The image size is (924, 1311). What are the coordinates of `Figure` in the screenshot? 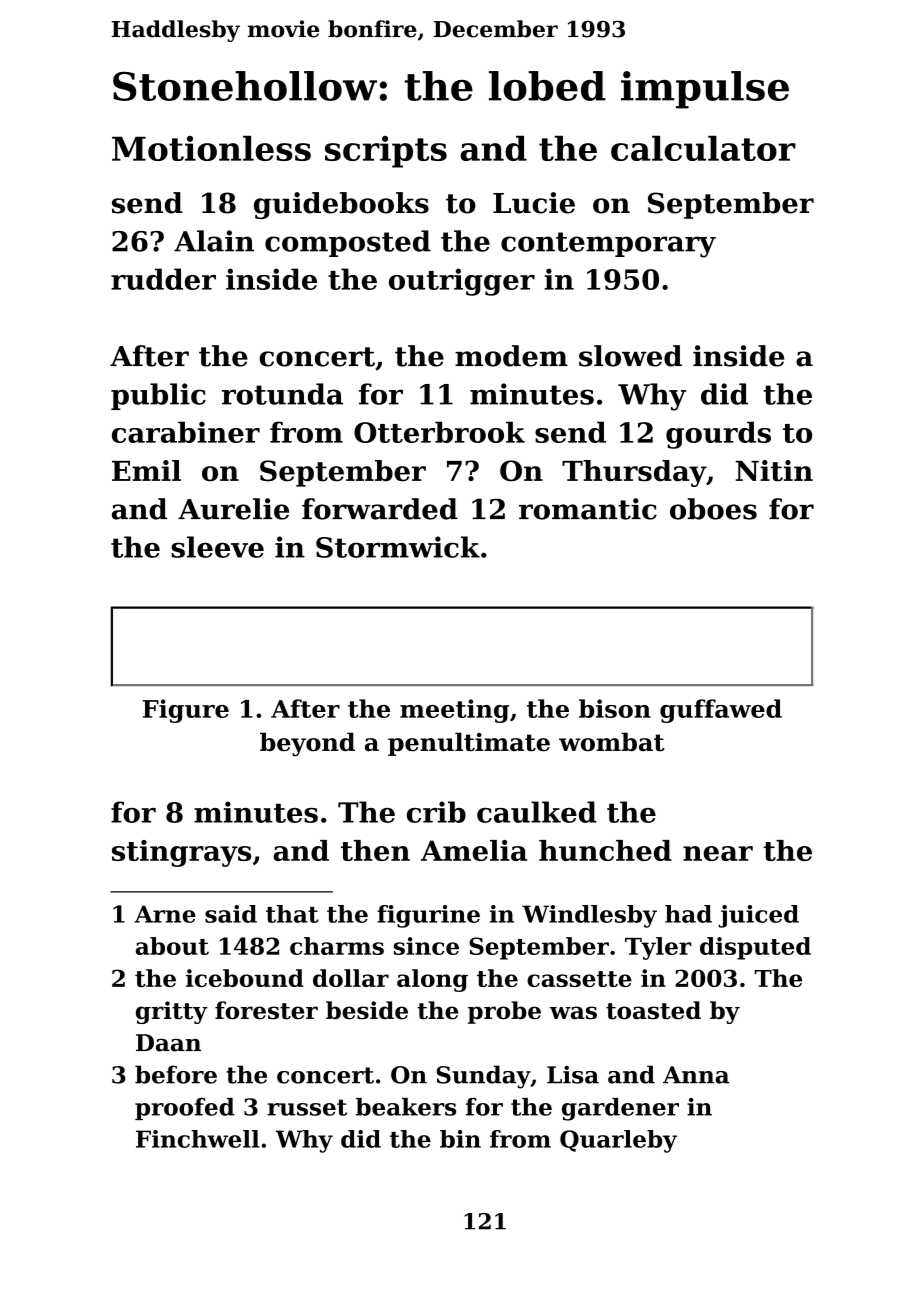 It's located at (186, 711).
